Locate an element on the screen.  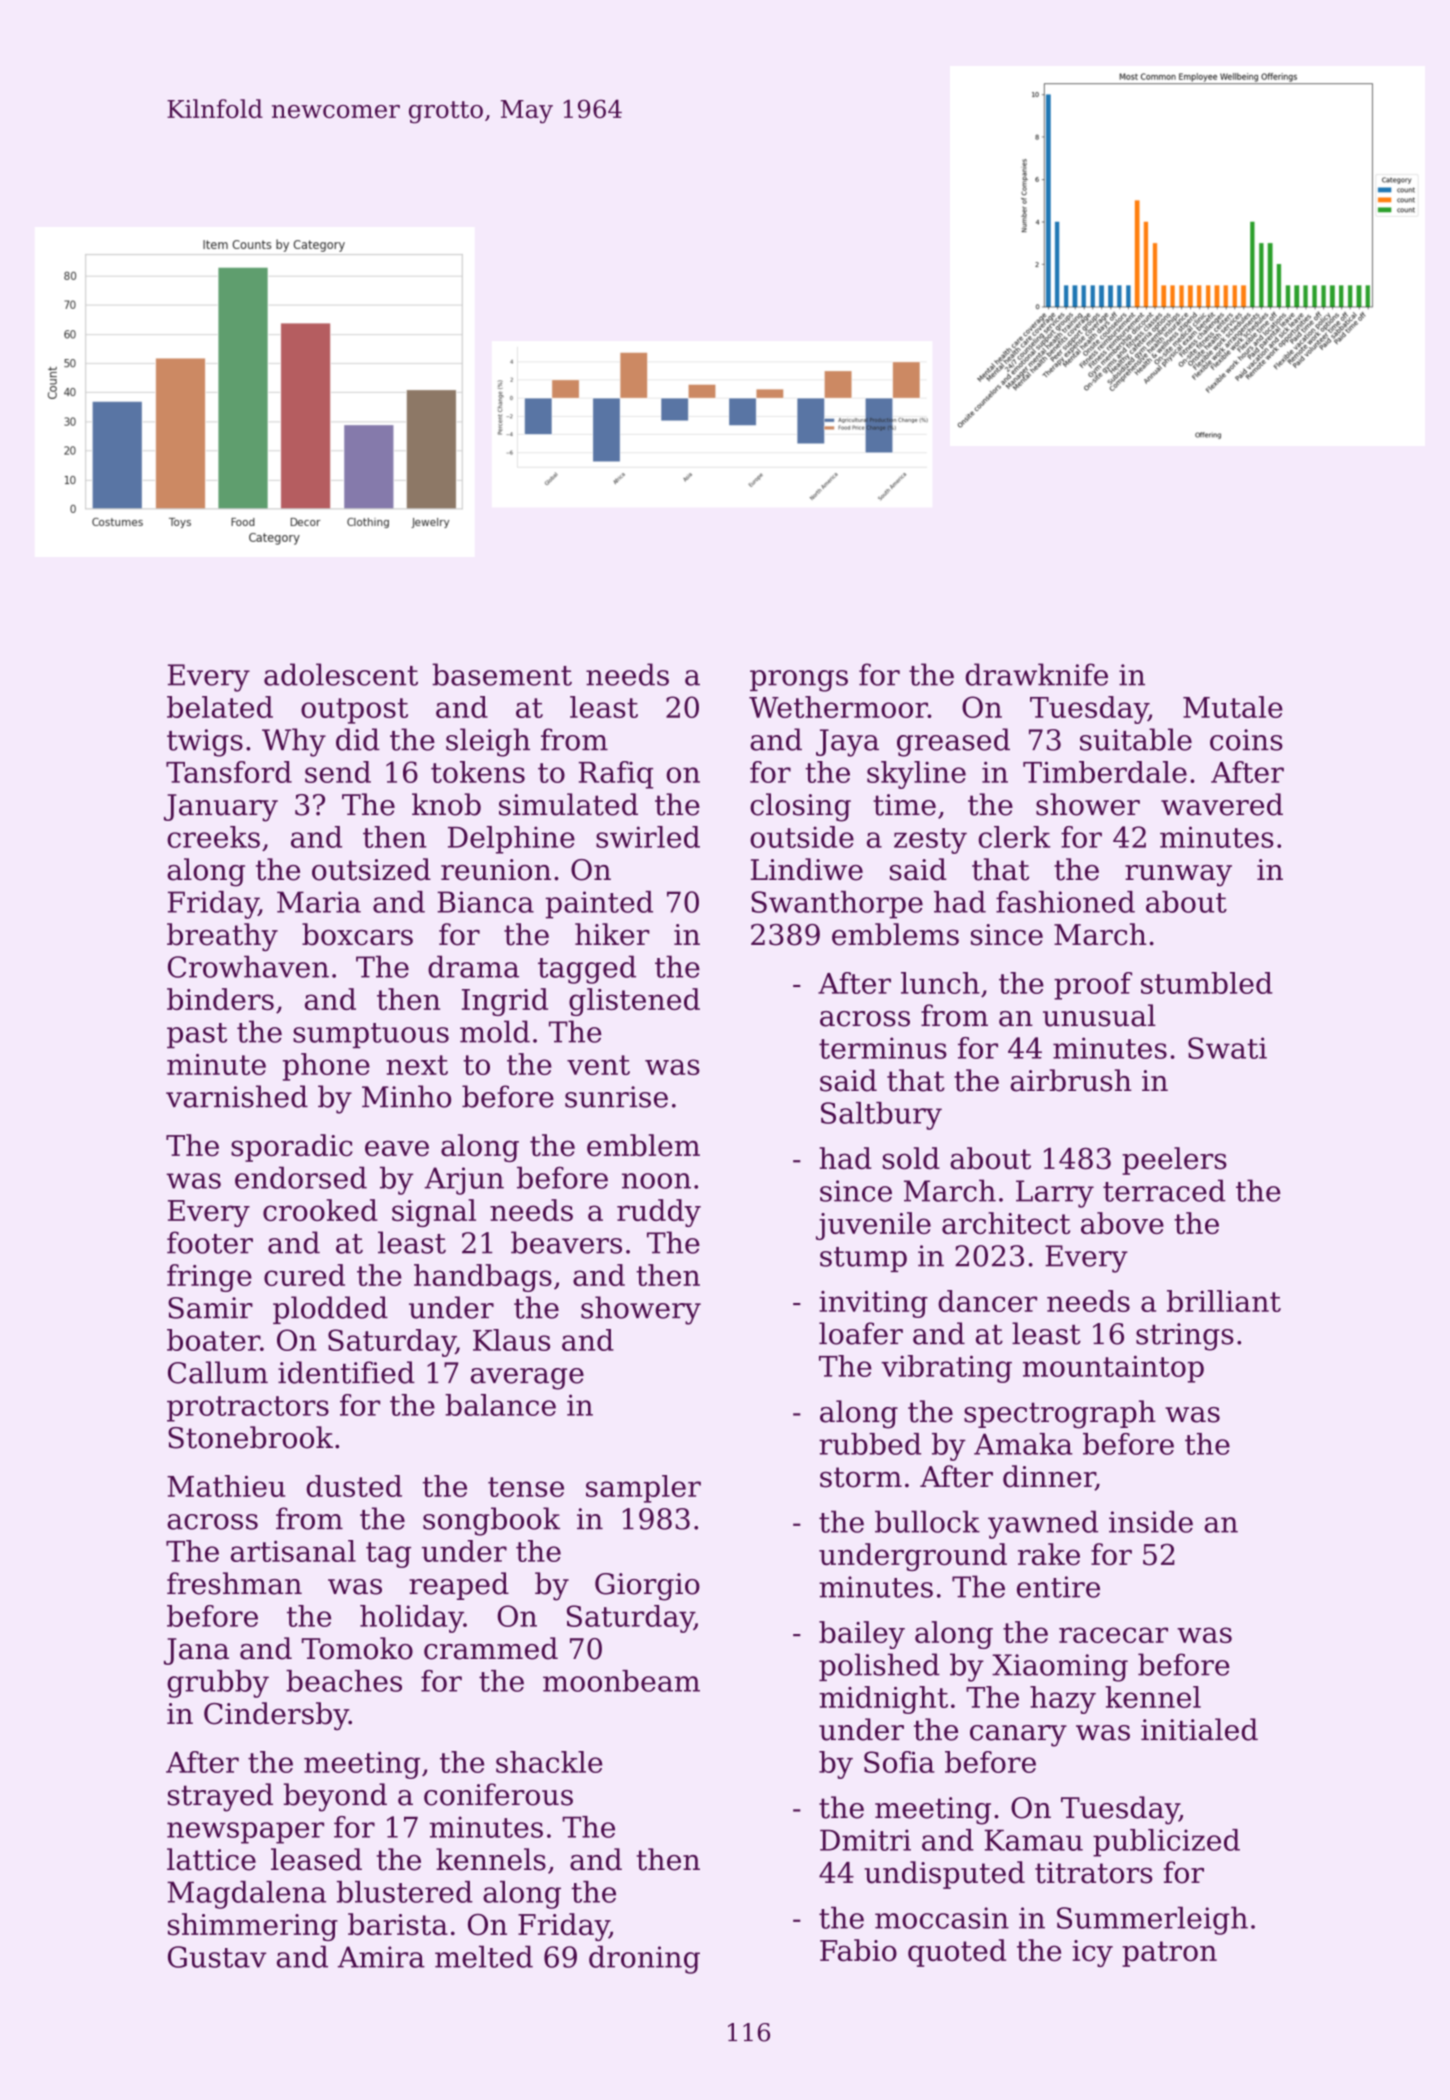
Amira is located at coordinates (381, 1957).
